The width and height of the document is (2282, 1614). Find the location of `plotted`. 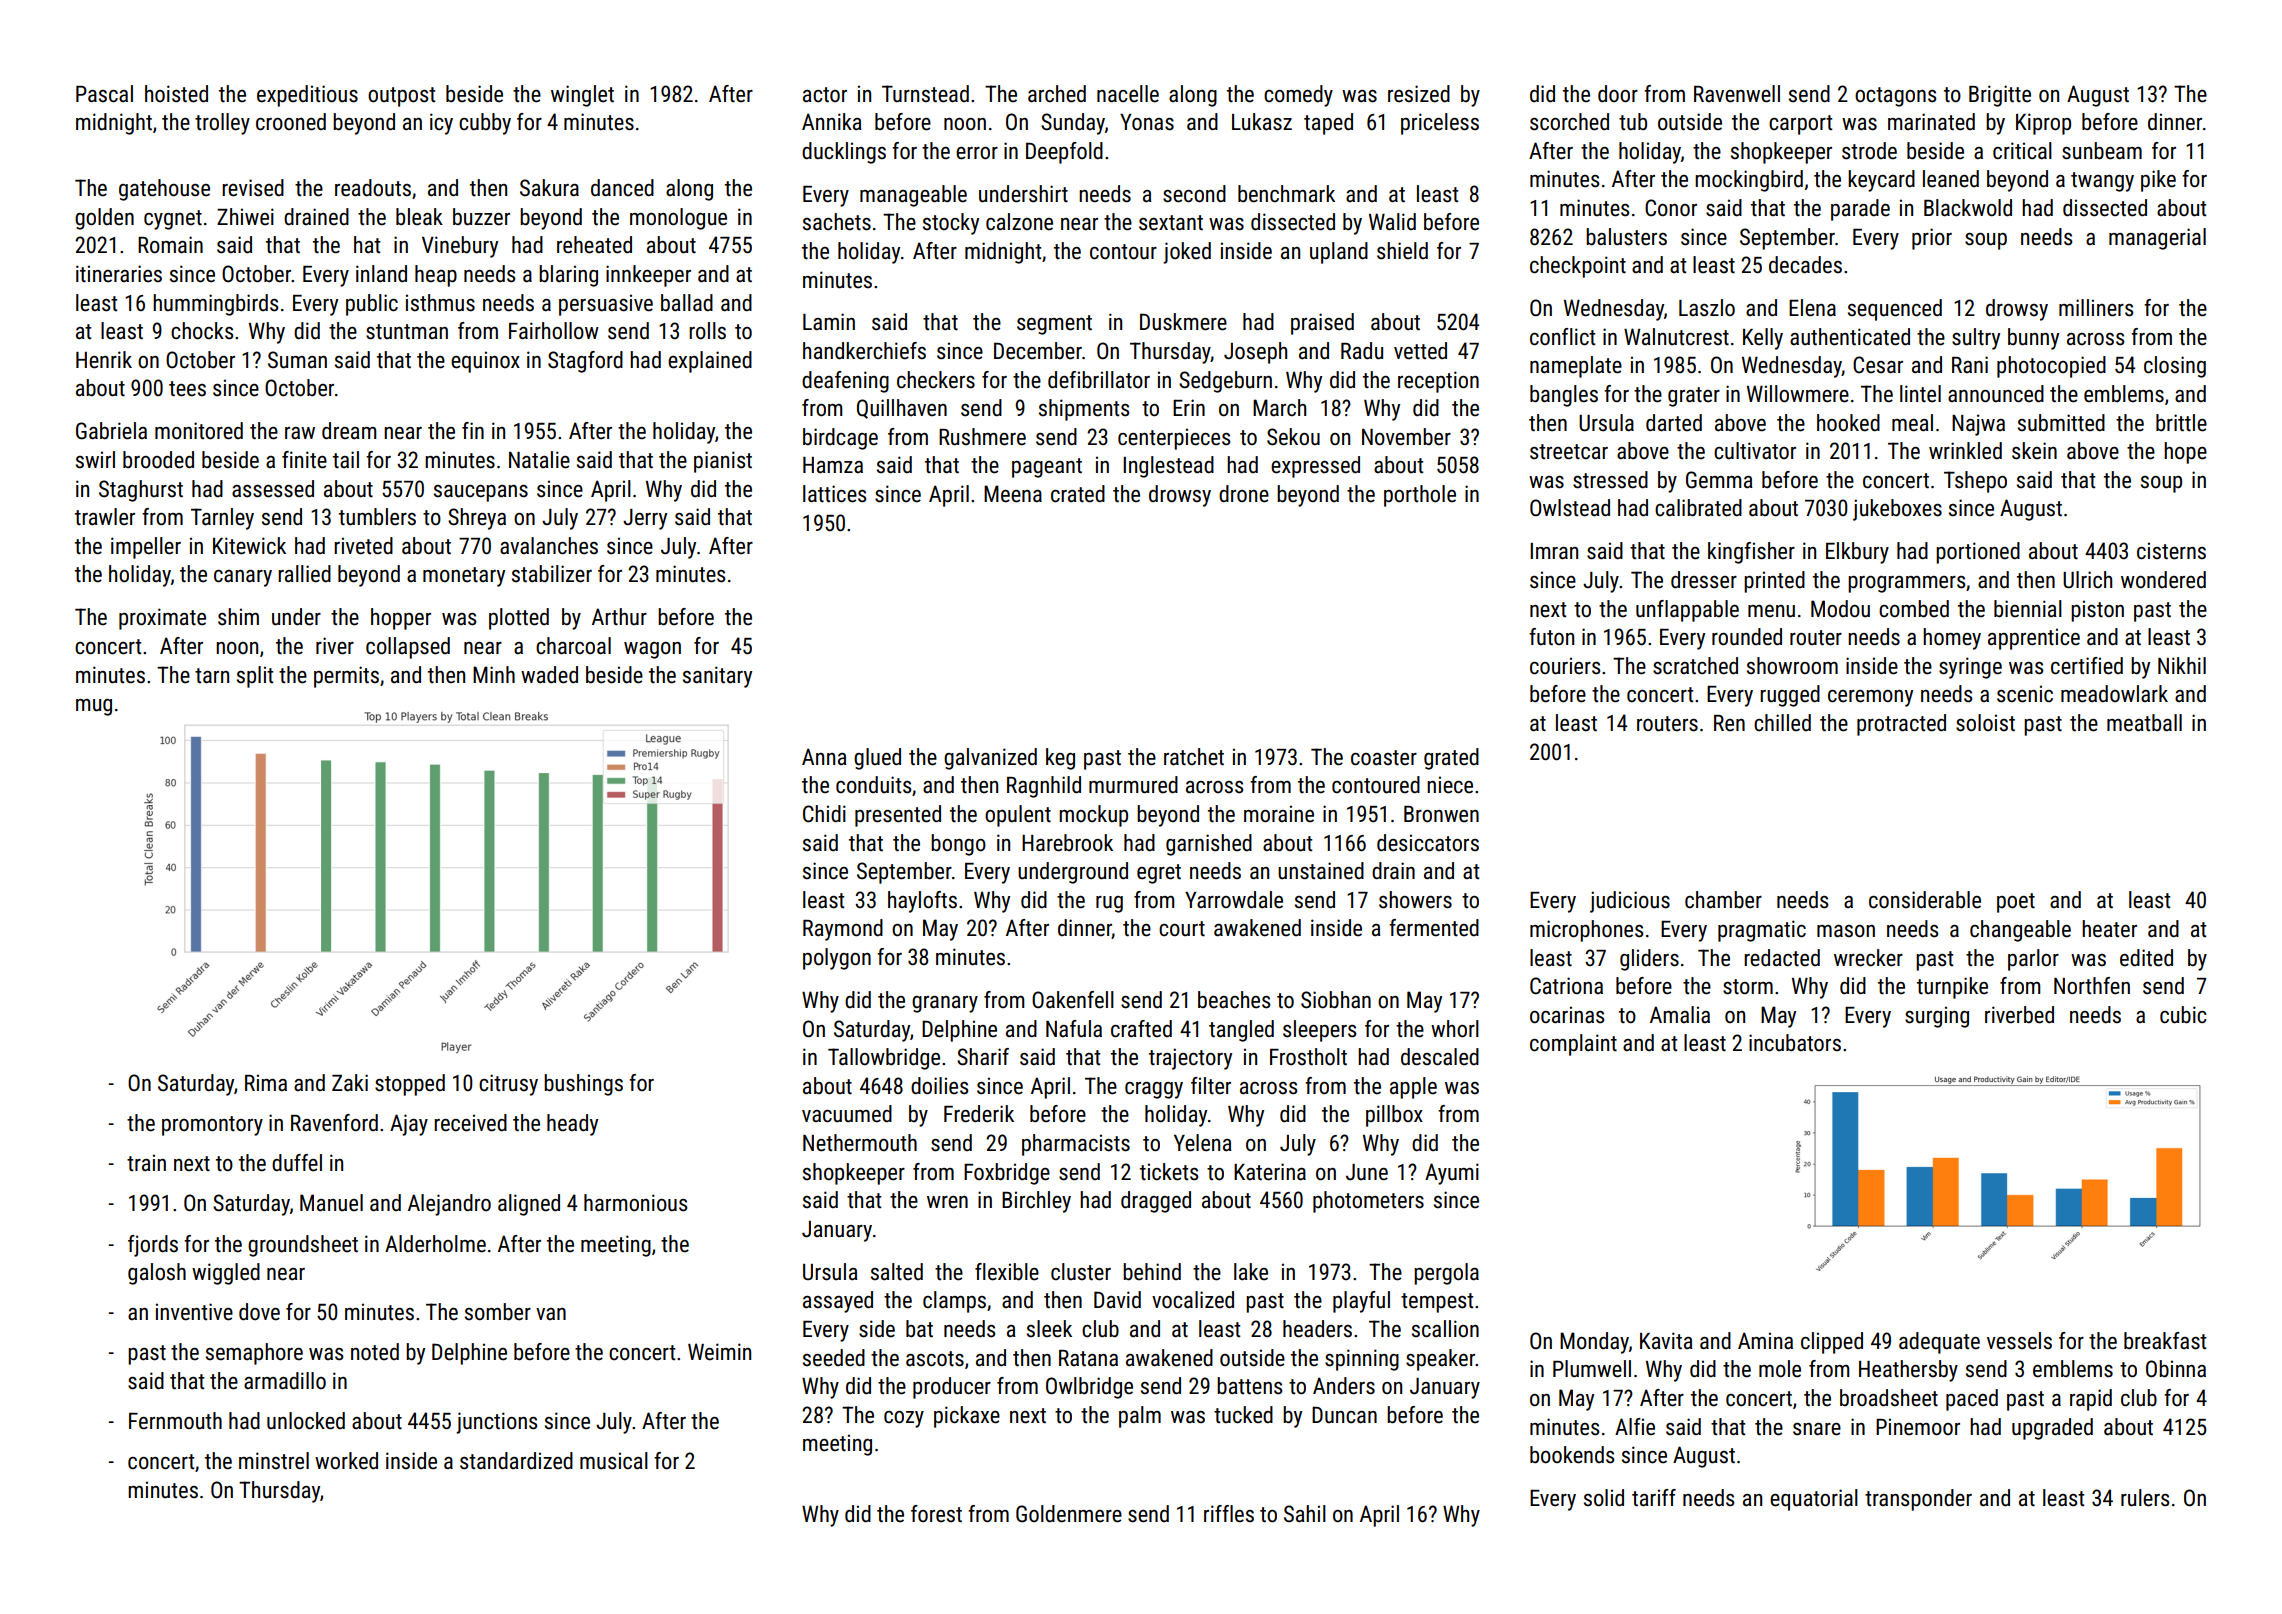

plotted is located at coordinates (519, 619).
